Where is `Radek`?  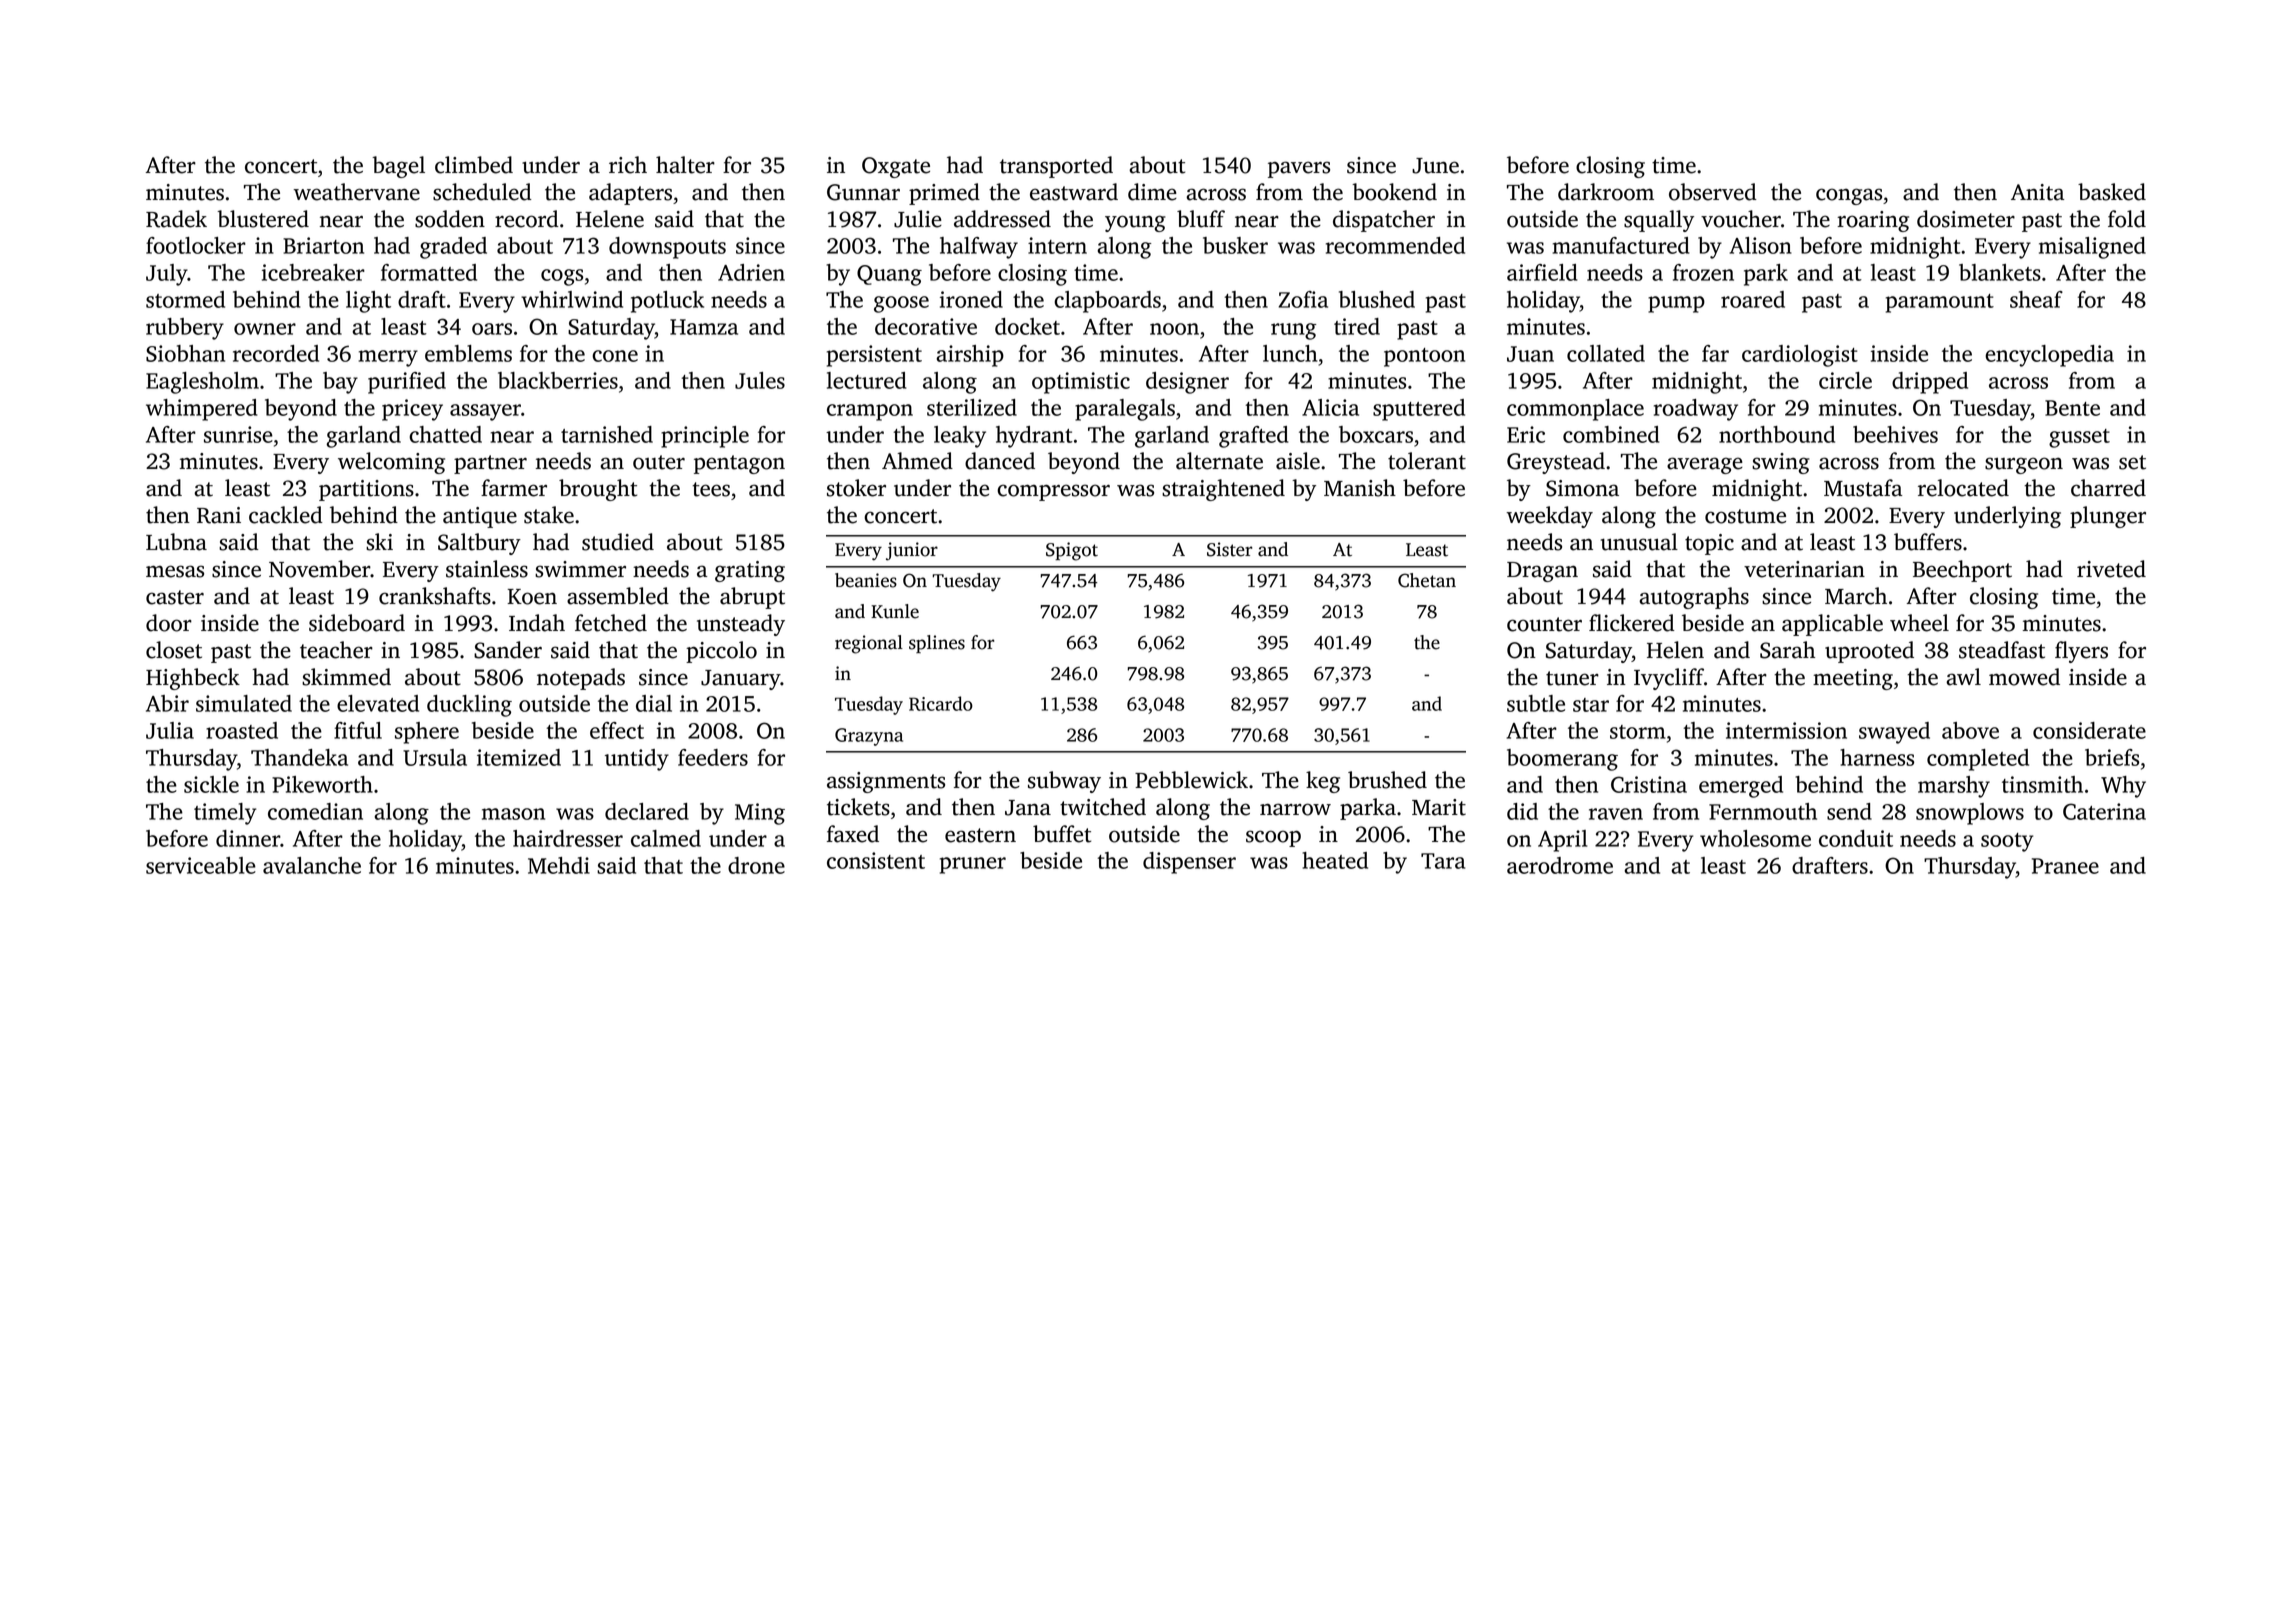
Radek is located at coordinates (176, 219).
